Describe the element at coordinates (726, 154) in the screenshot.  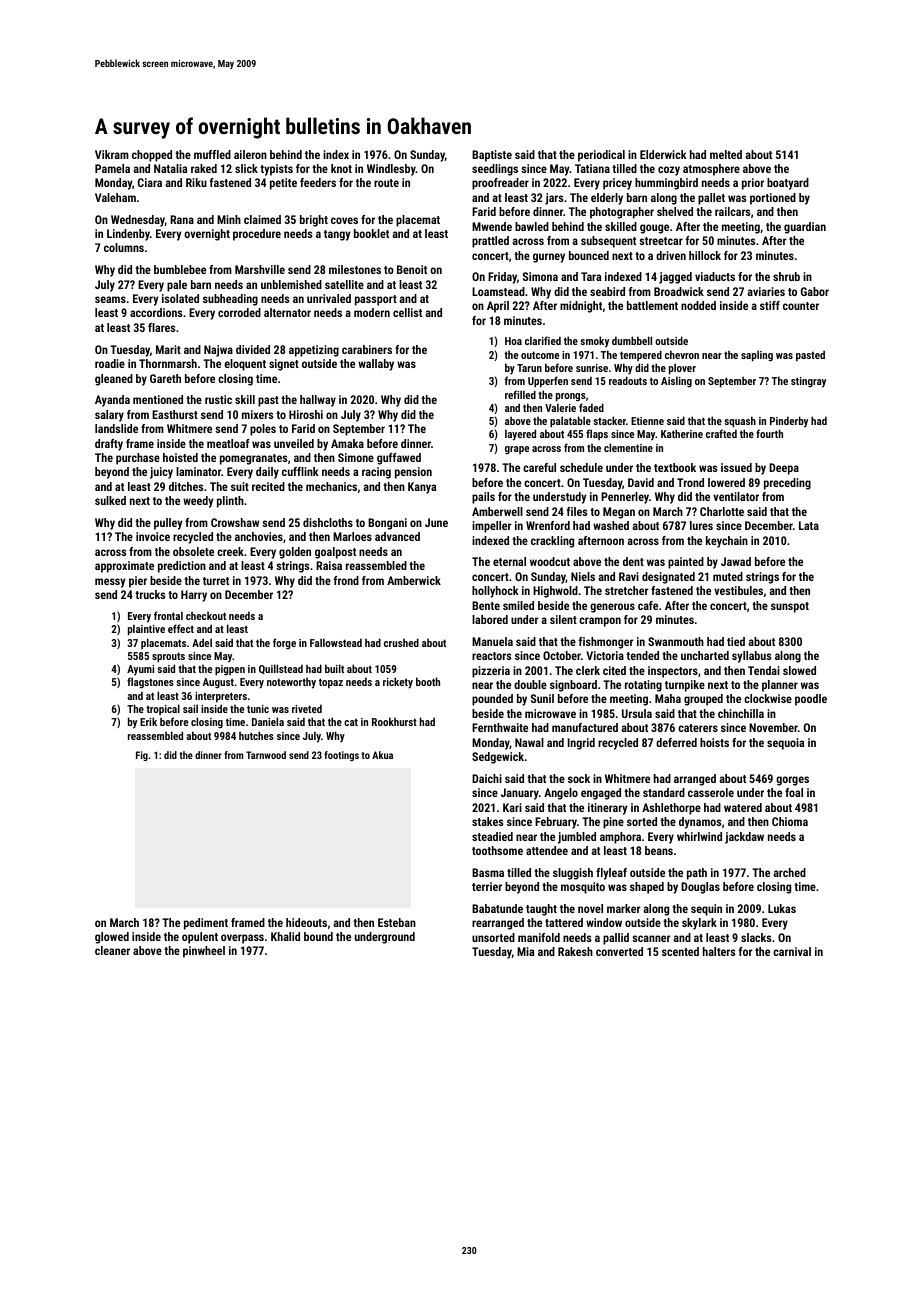
I see `melted` at that location.
